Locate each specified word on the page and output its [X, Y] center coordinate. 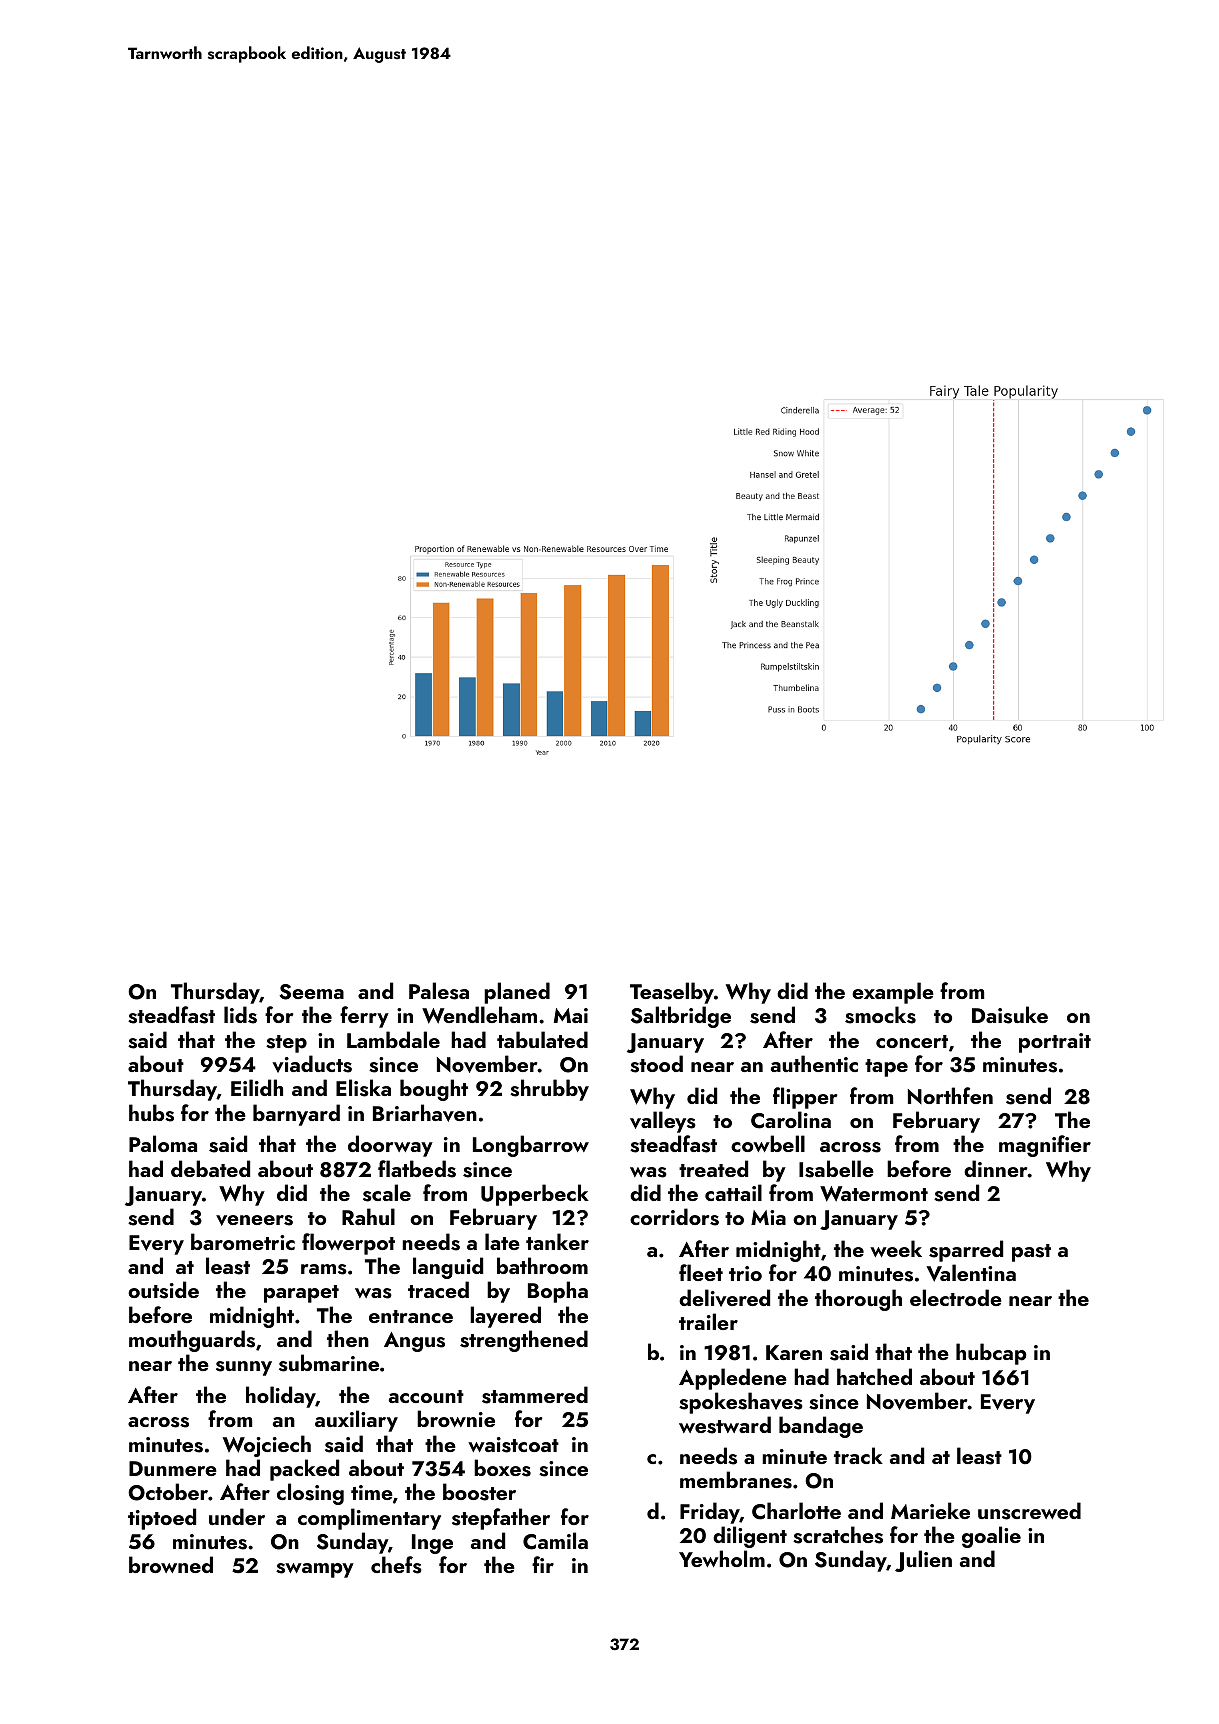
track [858, 1455]
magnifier [1045, 1146]
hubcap [991, 1354]
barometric [243, 1241]
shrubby [549, 1090]
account [426, 1396]
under [237, 1516]
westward [725, 1425]
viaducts [312, 1064]
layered [505, 1317]
